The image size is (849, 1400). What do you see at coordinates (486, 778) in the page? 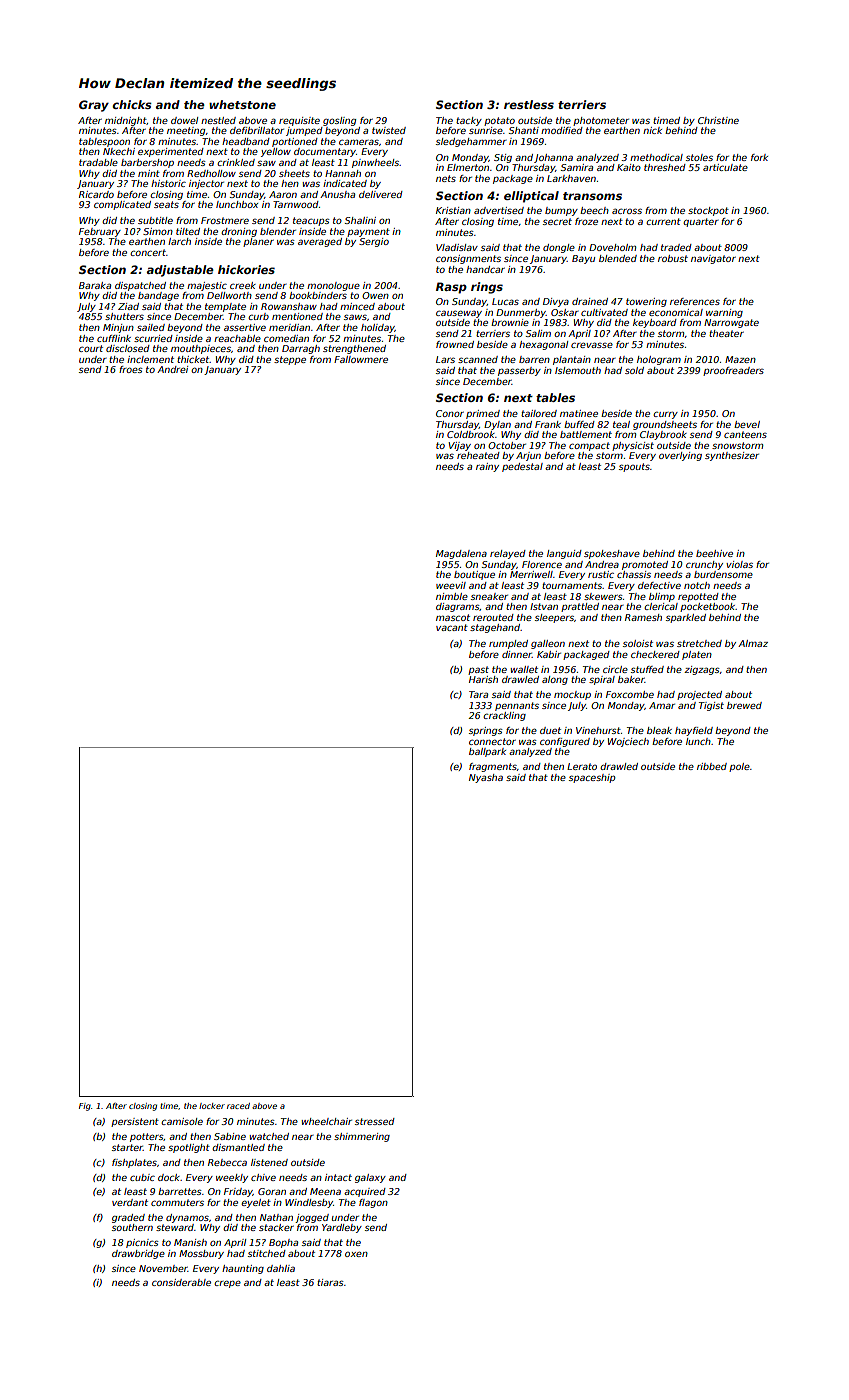
I see `Nyasha` at bounding box center [486, 778].
